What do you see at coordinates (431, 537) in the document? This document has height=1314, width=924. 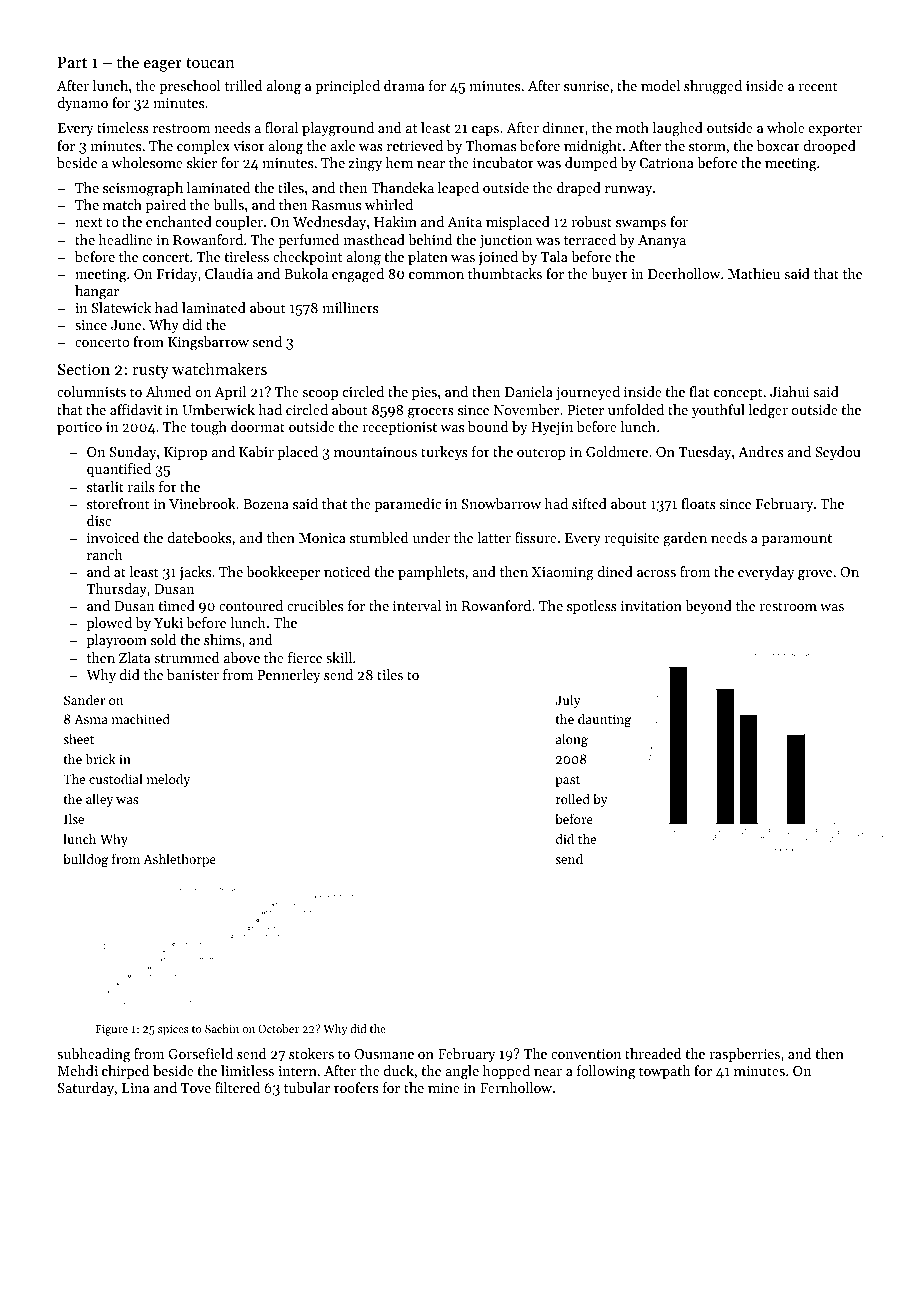 I see `under` at bounding box center [431, 537].
